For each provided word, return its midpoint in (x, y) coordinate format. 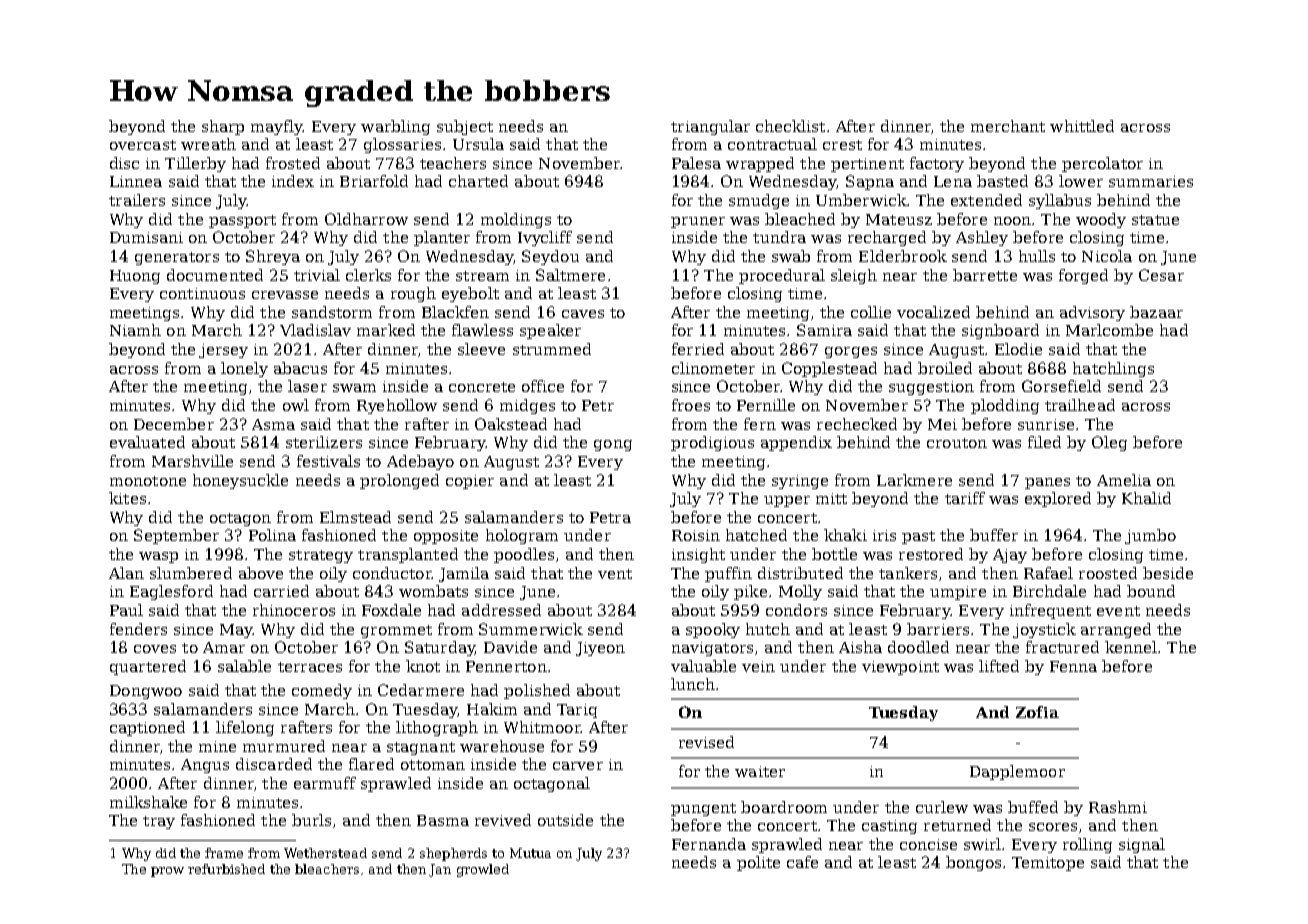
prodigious (712, 443)
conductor (392, 573)
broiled (945, 368)
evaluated (147, 442)
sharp (223, 127)
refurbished (226, 869)
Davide (510, 647)
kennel (1131, 647)
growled (483, 870)
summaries (1151, 181)
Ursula (478, 144)
